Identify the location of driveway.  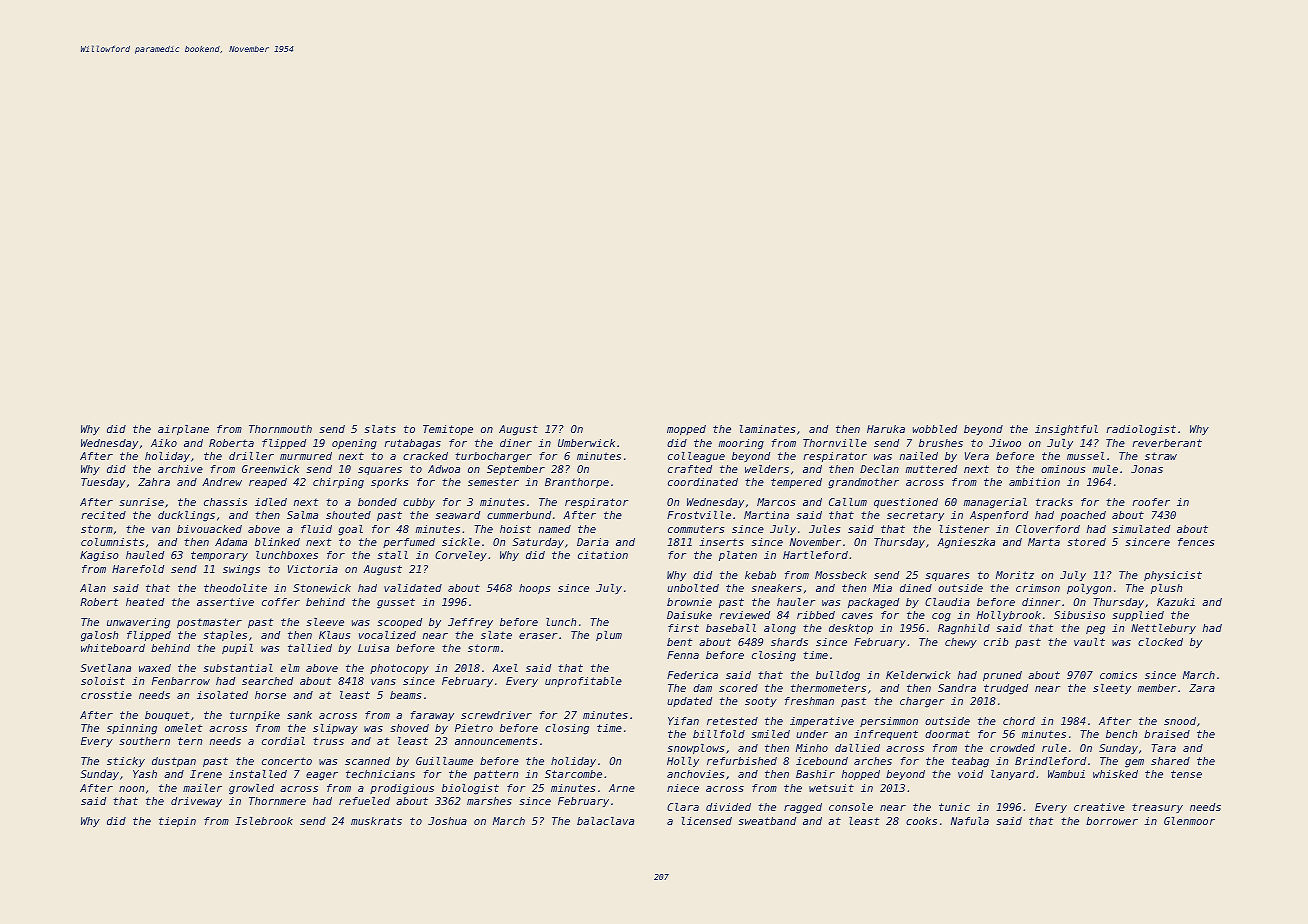
(196, 802).
